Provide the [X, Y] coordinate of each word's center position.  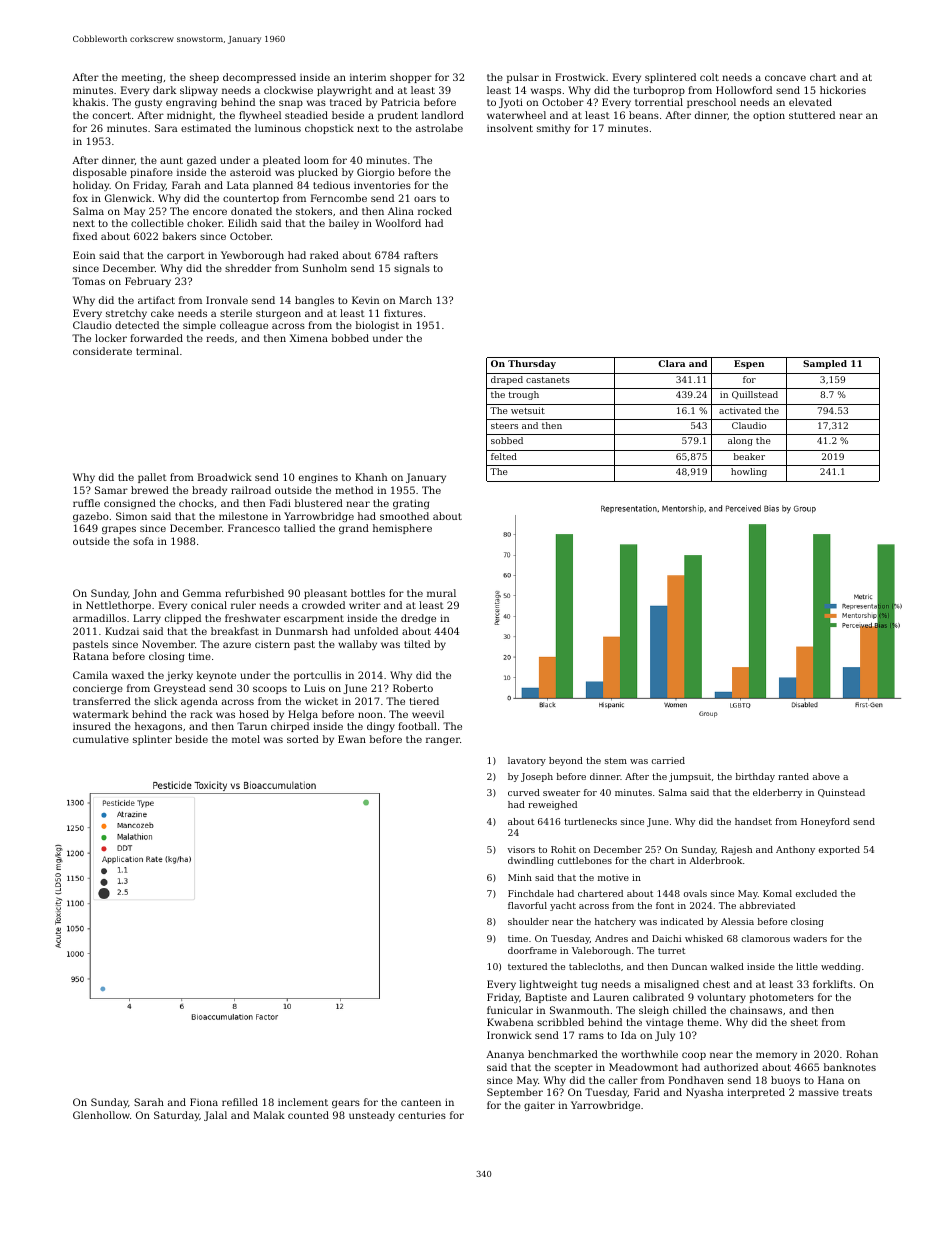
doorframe [532, 950]
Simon [131, 516]
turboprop [659, 91]
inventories [382, 185]
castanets [548, 380]
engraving [191, 103]
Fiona [204, 1102]
